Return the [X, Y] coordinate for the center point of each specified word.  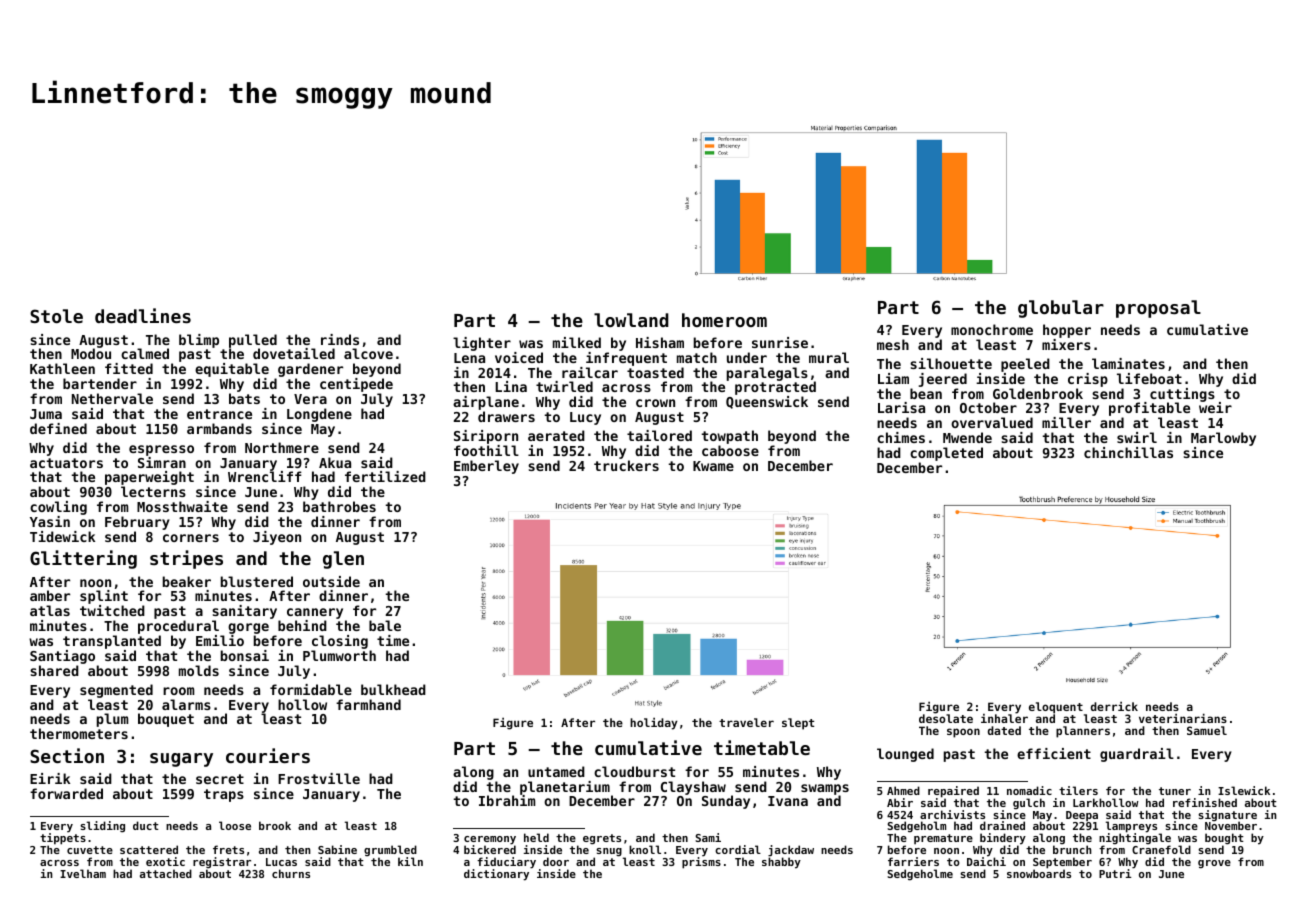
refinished [1205, 802]
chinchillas [1128, 452]
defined [58, 428]
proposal [1158, 309]
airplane [486, 403]
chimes [901, 437]
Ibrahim [507, 800]
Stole [56, 316]
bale [385, 625]
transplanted [112, 642]
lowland [631, 320]
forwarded [66, 793]
